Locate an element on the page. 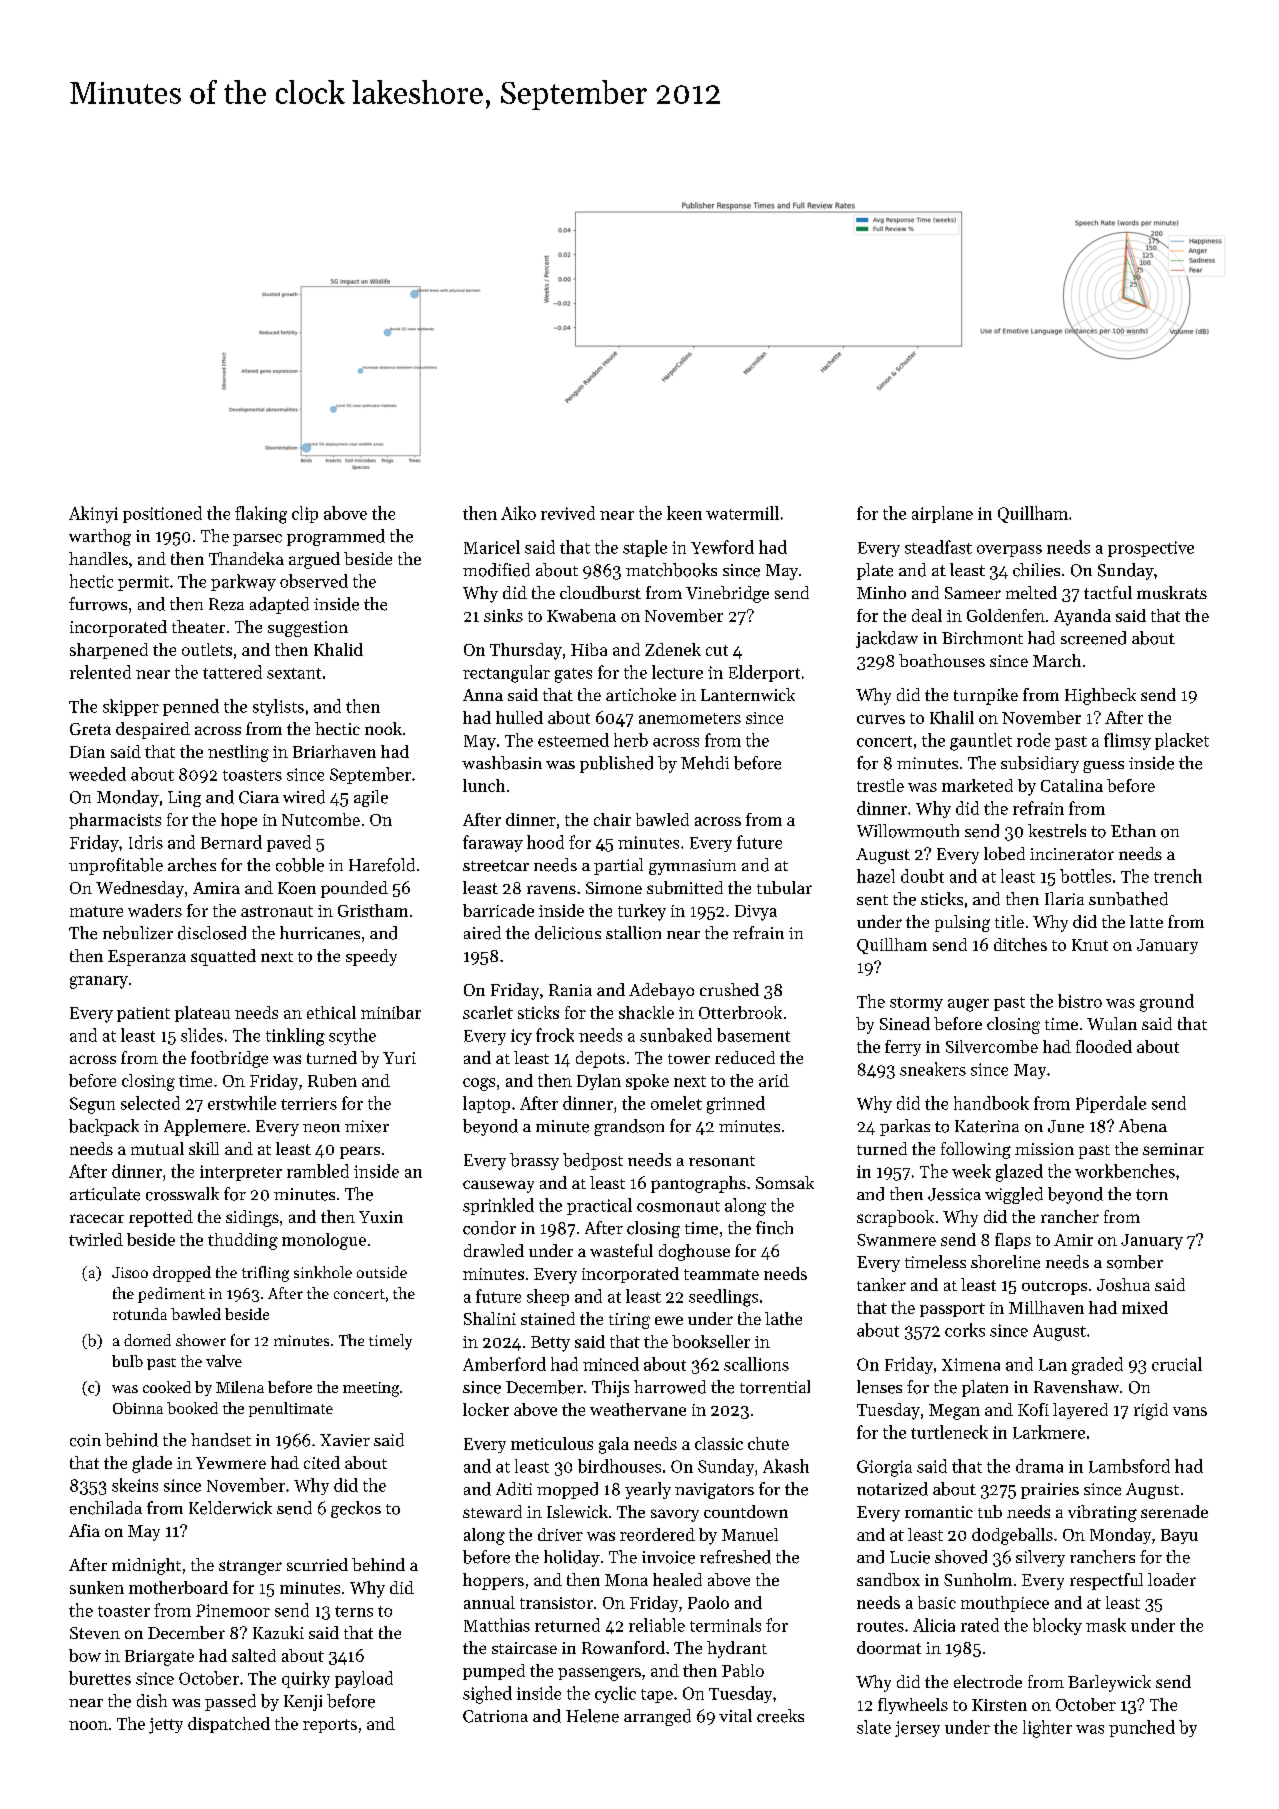  Briargate is located at coordinates (159, 1658).
